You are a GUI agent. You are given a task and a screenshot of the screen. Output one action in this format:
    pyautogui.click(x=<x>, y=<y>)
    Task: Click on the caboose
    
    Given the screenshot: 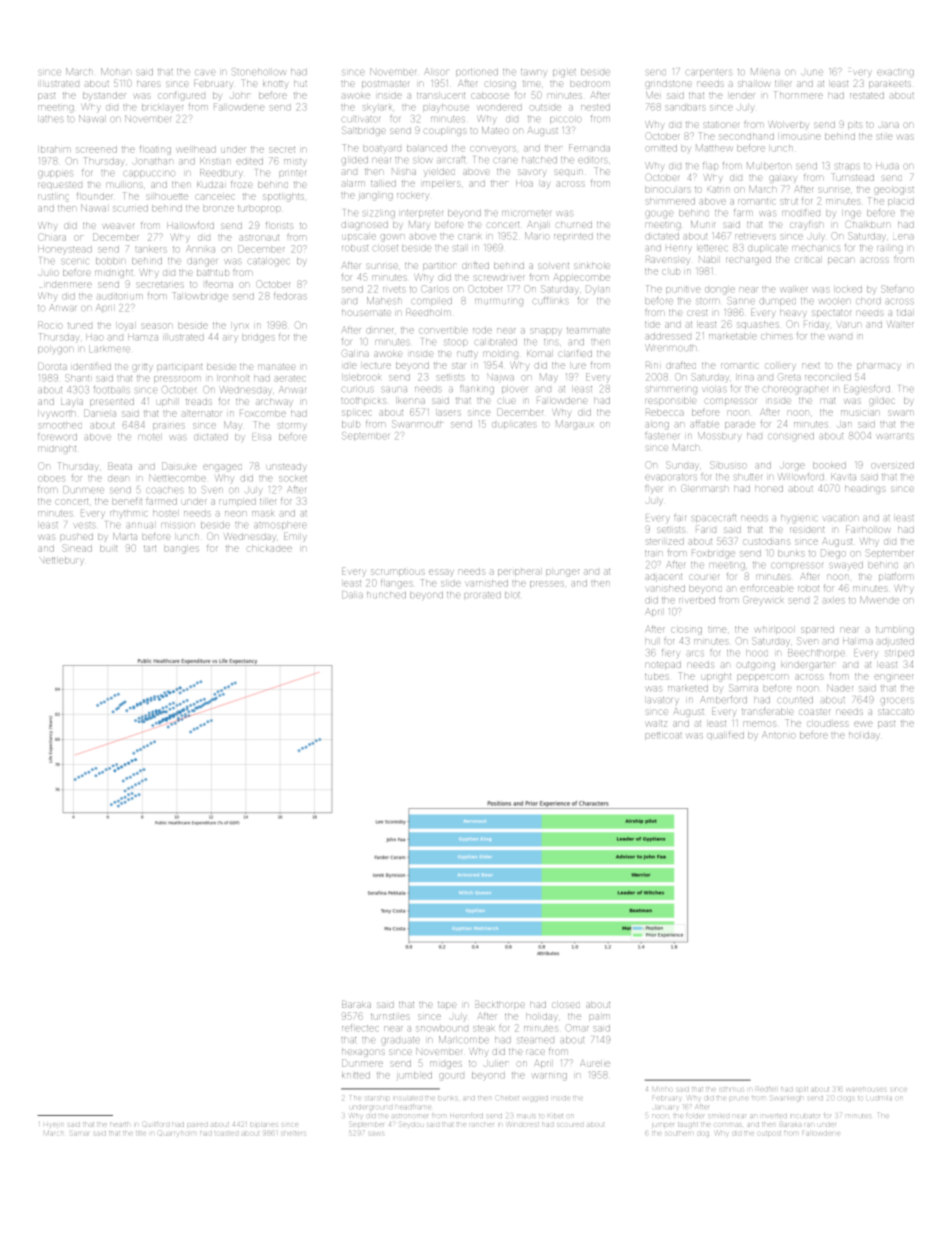 What is the action you would take?
    pyautogui.click(x=490, y=96)
